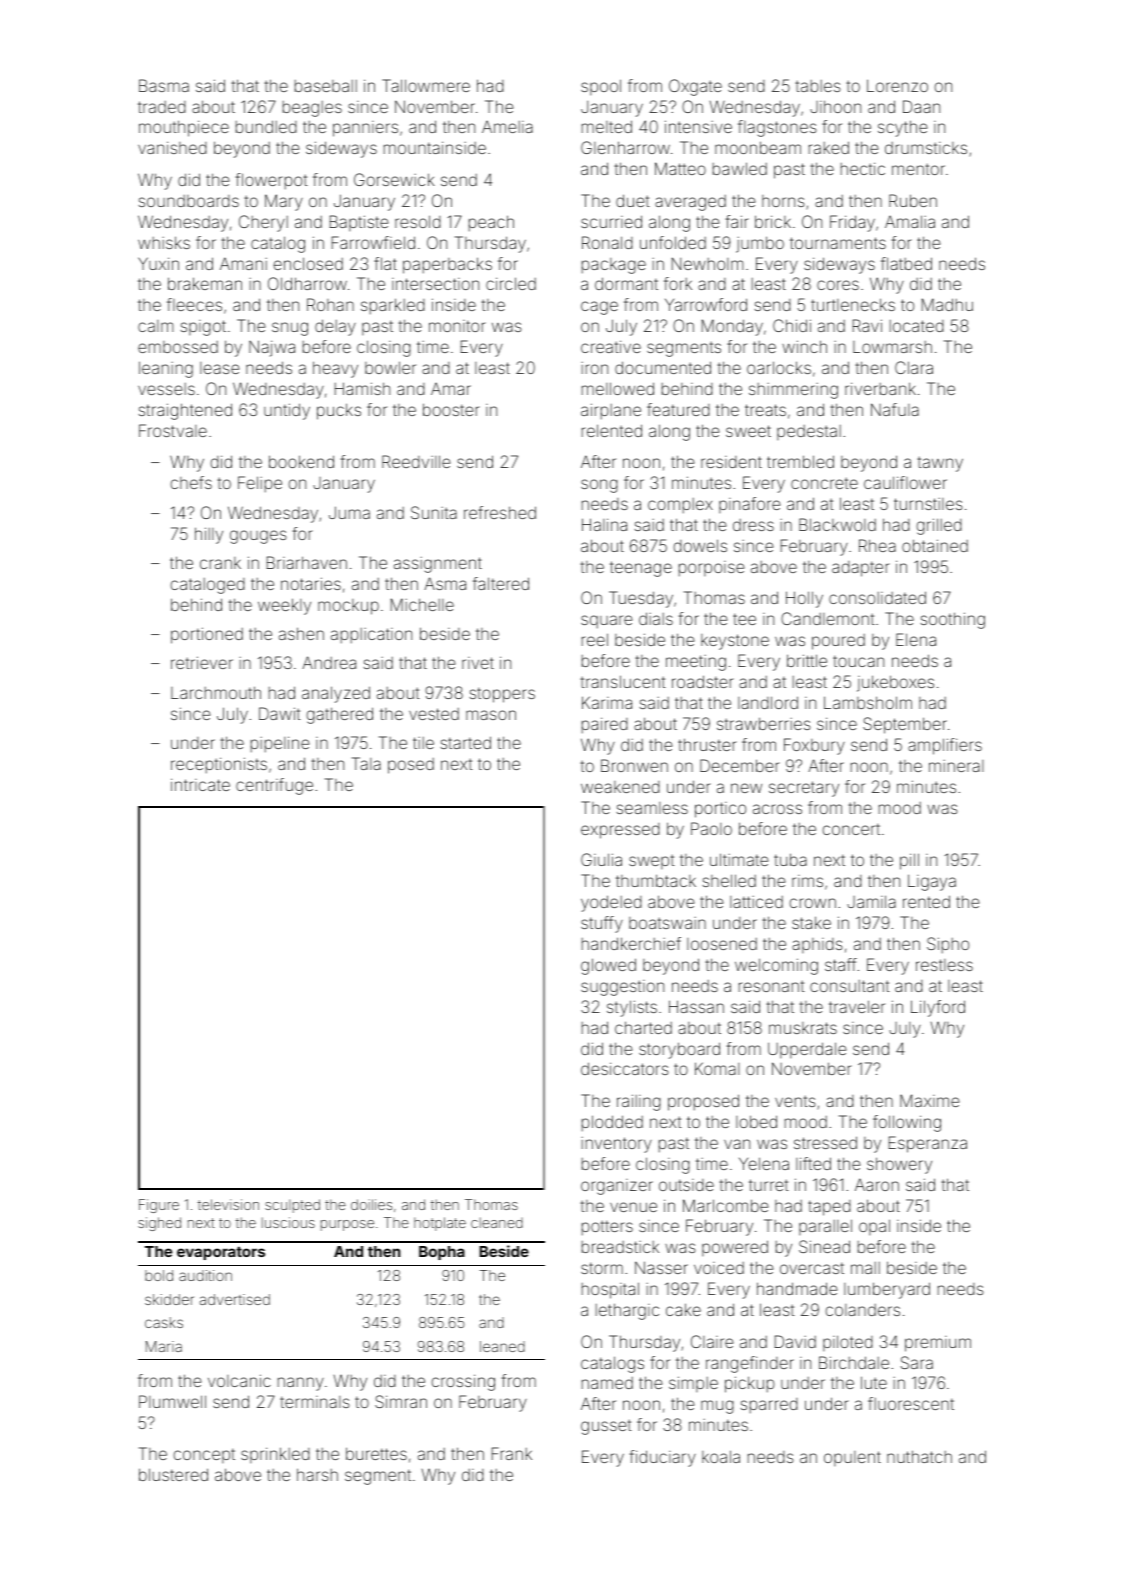 The height and width of the screenshot is (1592, 1125). I want to click on relented, so click(612, 430).
